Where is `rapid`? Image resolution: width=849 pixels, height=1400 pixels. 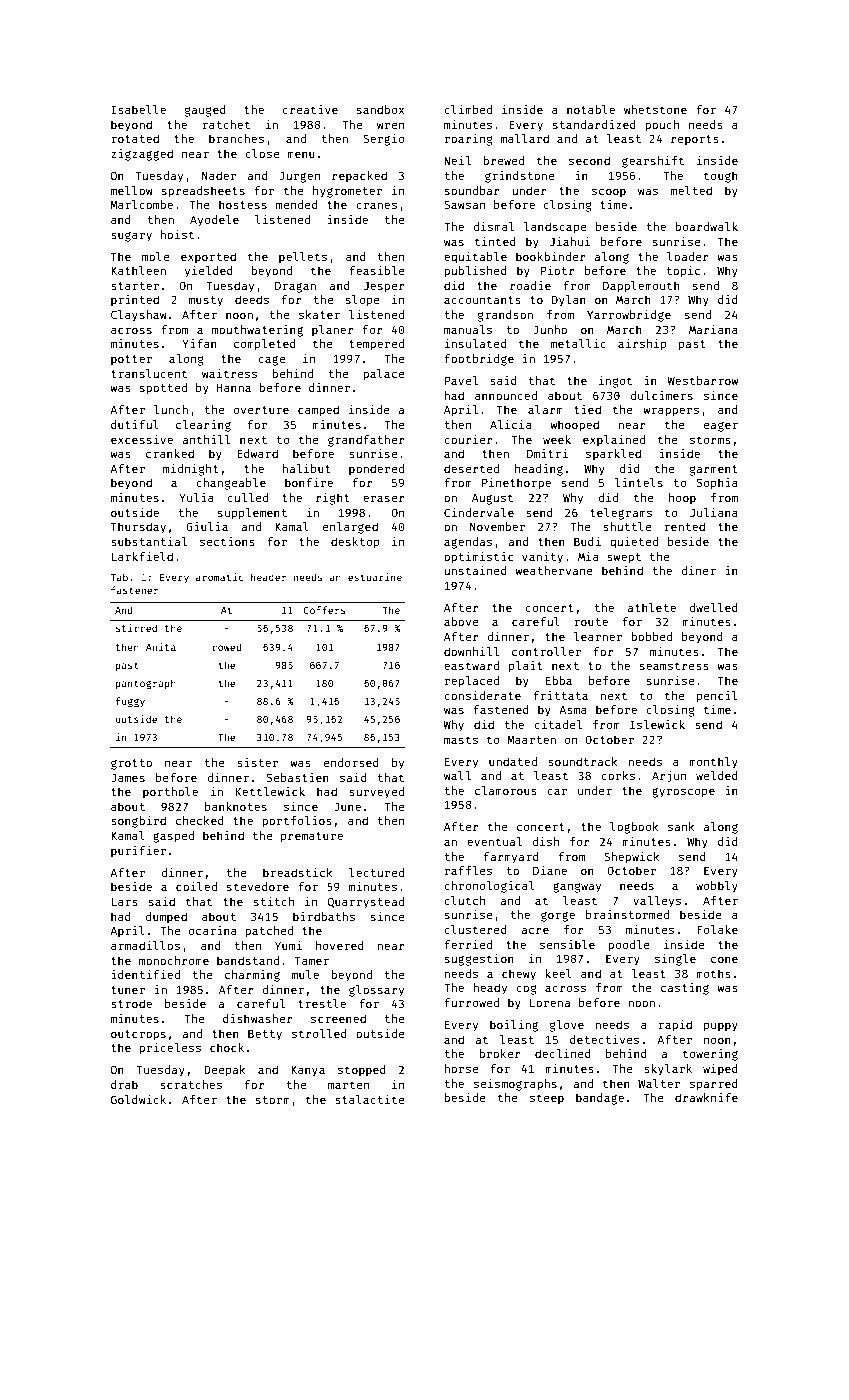 rapid is located at coordinates (675, 1026).
